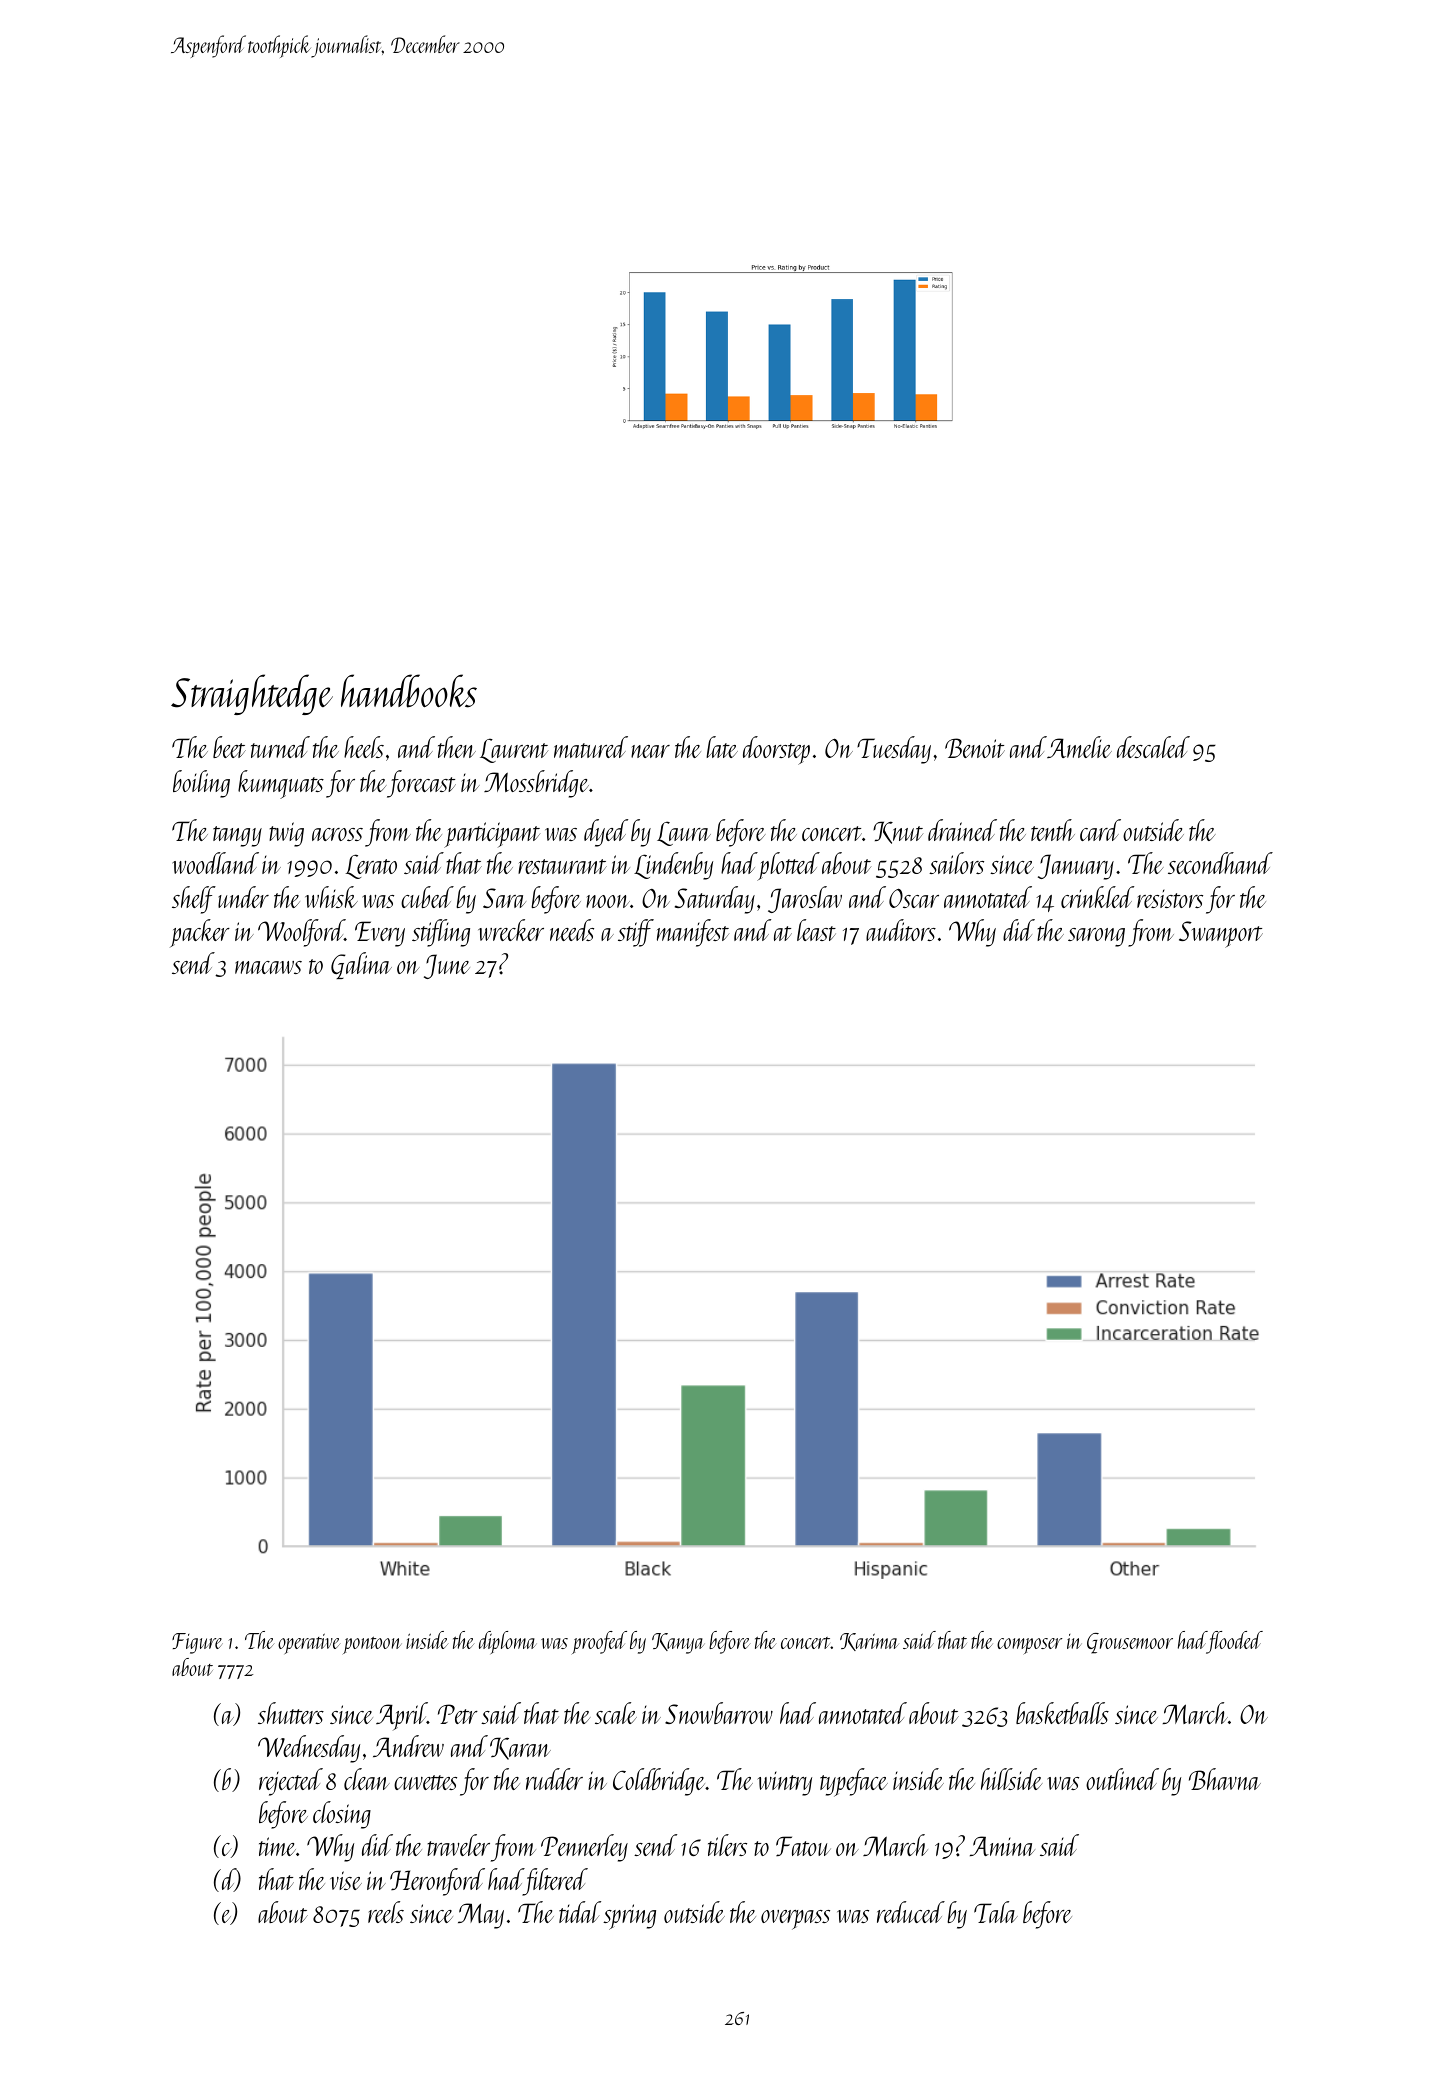 The width and height of the screenshot is (1450, 2100). What do you see at coordinates (268, 967) in the screenshot?
I see `macaws` at bounding box center [268, 967].
